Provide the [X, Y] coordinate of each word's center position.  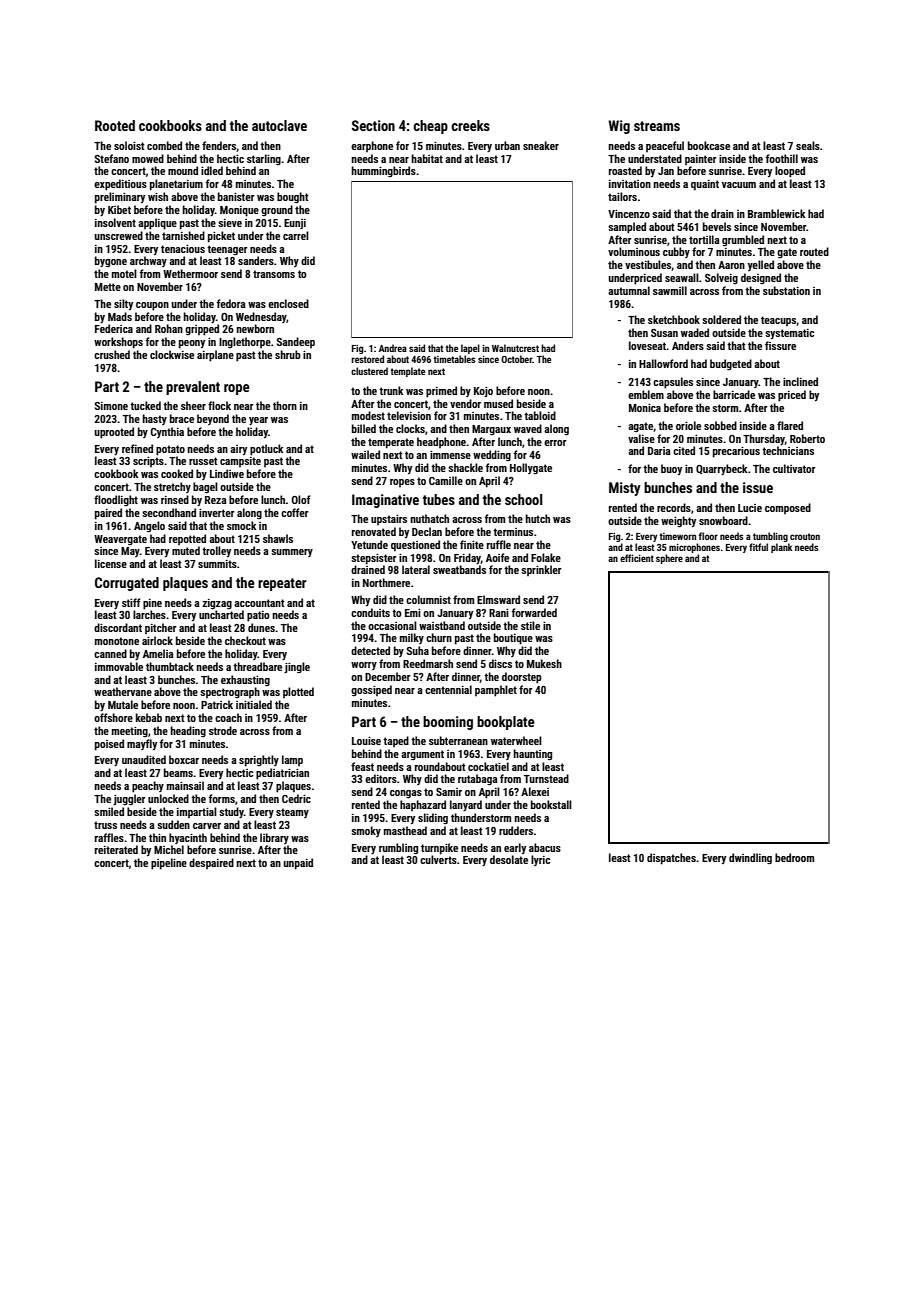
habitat [427, 158]
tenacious [183, 249]
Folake [546, 557]
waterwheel [516, 740]
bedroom [794, 857]
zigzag [217, 604]
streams [657, 126]
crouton [805, 536]
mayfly [142, 744]
